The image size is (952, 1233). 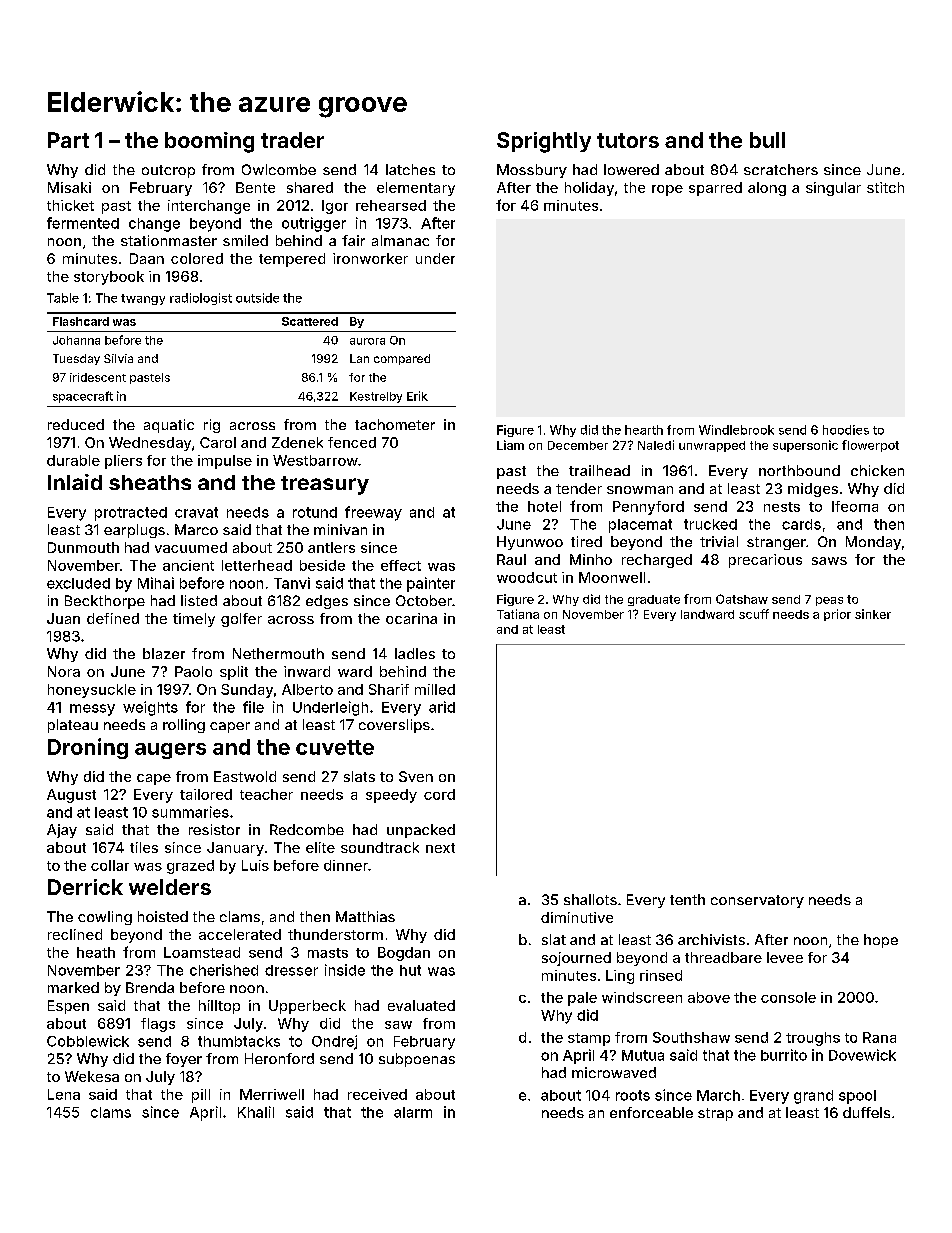 I want to click on trader, so click(x=292, y=140).
